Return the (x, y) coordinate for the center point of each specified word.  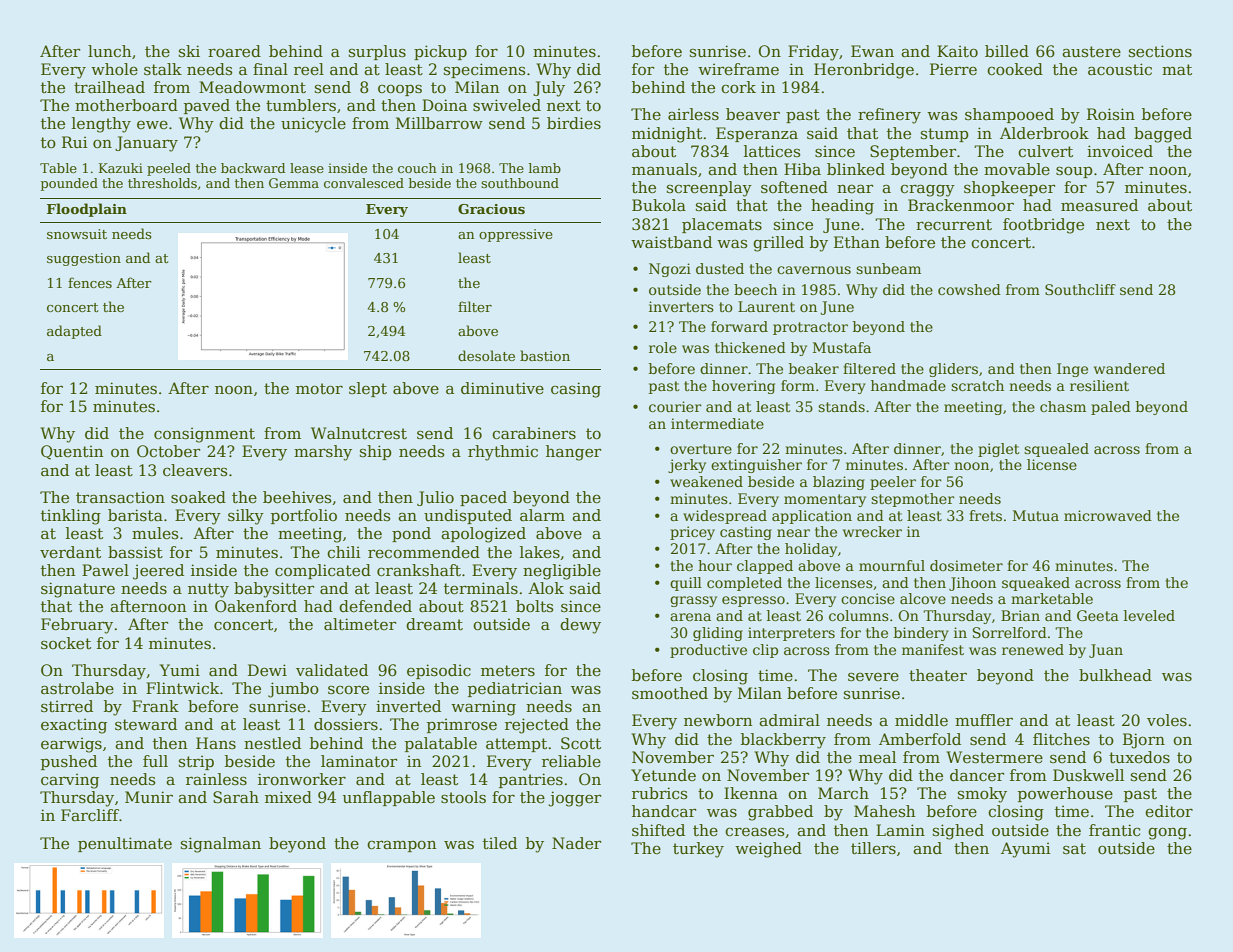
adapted (74, 332)
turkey (698, 850)
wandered (1129, 368)
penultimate (125, 844)
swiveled (507, 105)
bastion (545, 355)
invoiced (1120, 151)
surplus (377, 52)
